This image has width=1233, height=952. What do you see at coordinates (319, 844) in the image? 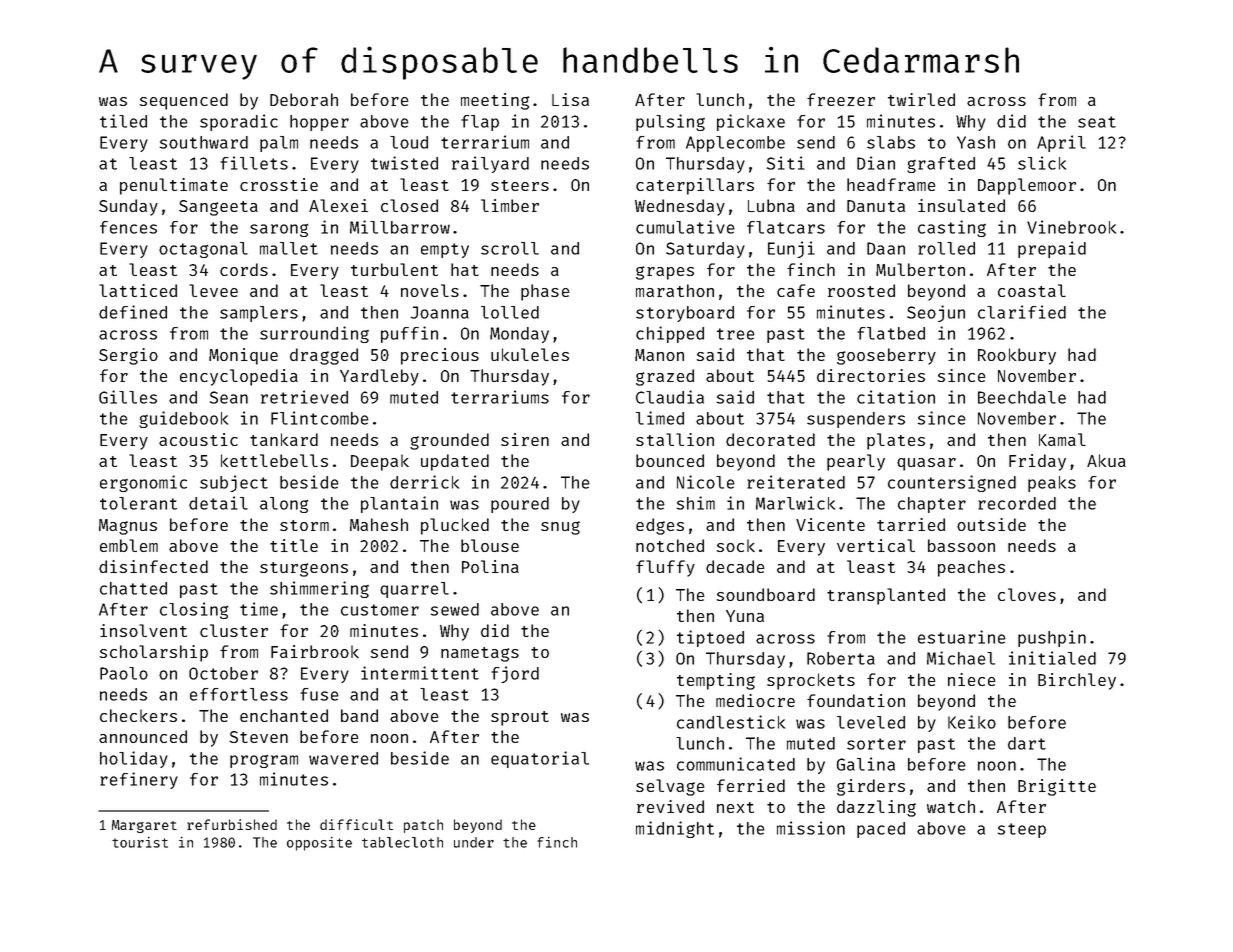
I see `opposite` at bounding box center [319, 844].
